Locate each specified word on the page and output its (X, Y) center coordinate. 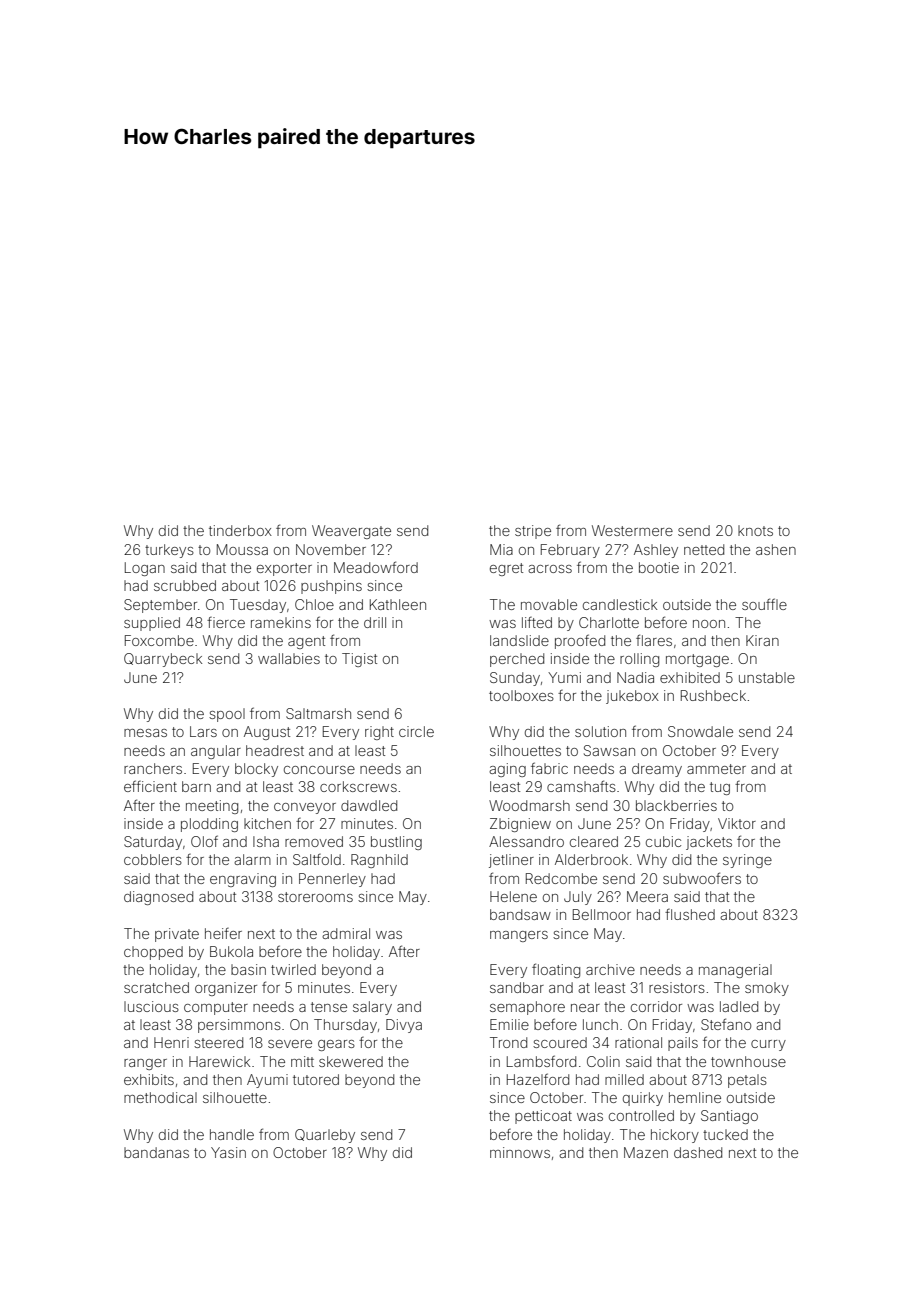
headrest (275, 750)
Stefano (726, 1024)
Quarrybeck (163, 660)
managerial (735, 971)
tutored (316, 1079)
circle (416, 731)
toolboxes (521, 695)
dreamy (657, 770)
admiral (346, 933)
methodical (160, 1097)
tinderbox (240, 530)
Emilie (509, 1024)
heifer (223, 933)
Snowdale (700, 731)
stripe (533, 532)
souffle (764, 604)
